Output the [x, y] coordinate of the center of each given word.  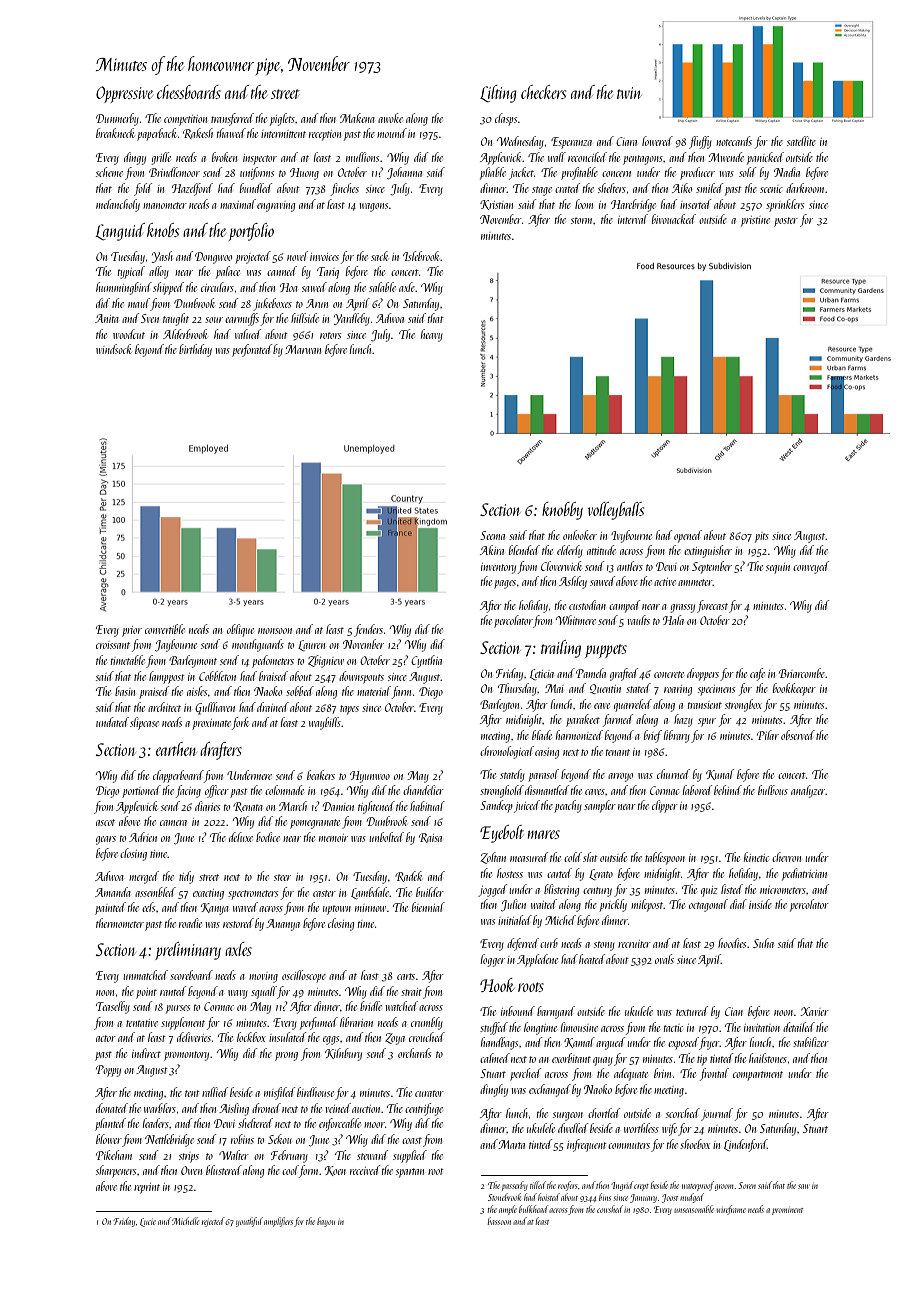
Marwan [303, 349]
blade [542, 735]
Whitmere [576, 620]
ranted [173, 991]
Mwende [726, 157]
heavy [432, 335]
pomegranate [315, 824]
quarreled [633, 705]
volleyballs [616, 511]
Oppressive [124, 94]
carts [406, 976]
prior [132, 631]
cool [290, 1170]
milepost [647, 905]
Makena [357, 118]
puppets [606, 651]
